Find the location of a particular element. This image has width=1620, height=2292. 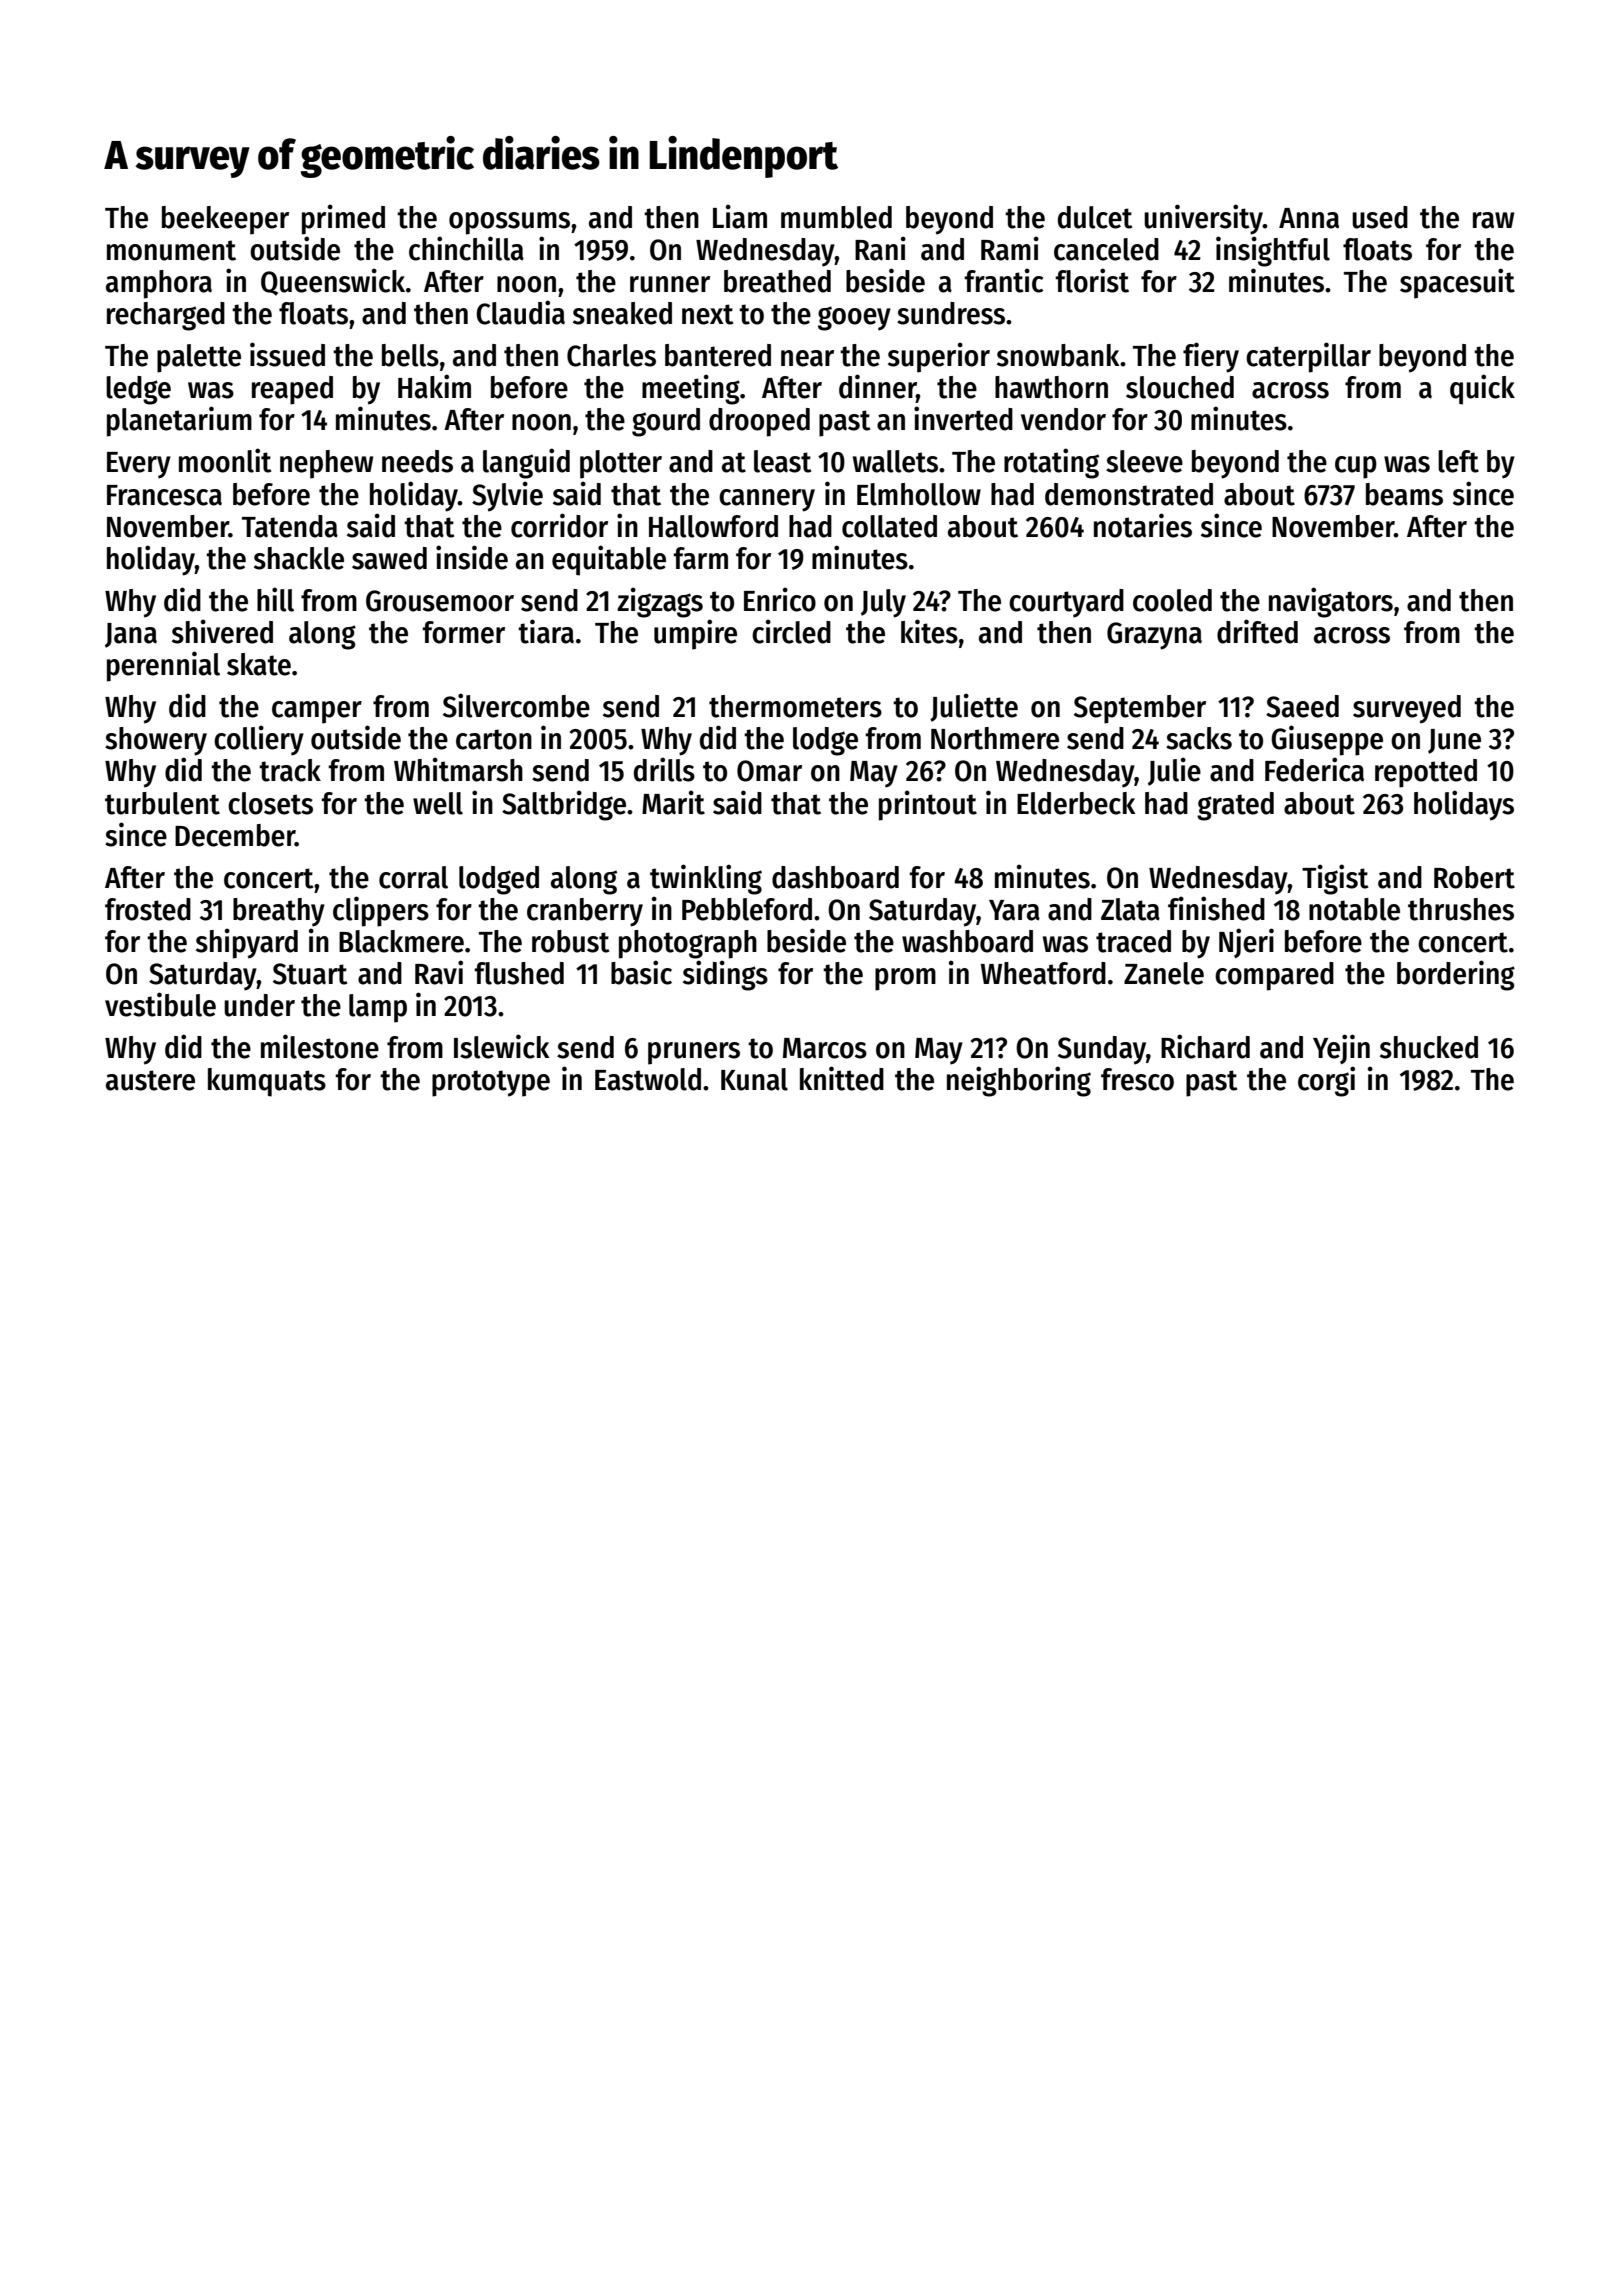

amphora is located at coordinates (159, 284).
